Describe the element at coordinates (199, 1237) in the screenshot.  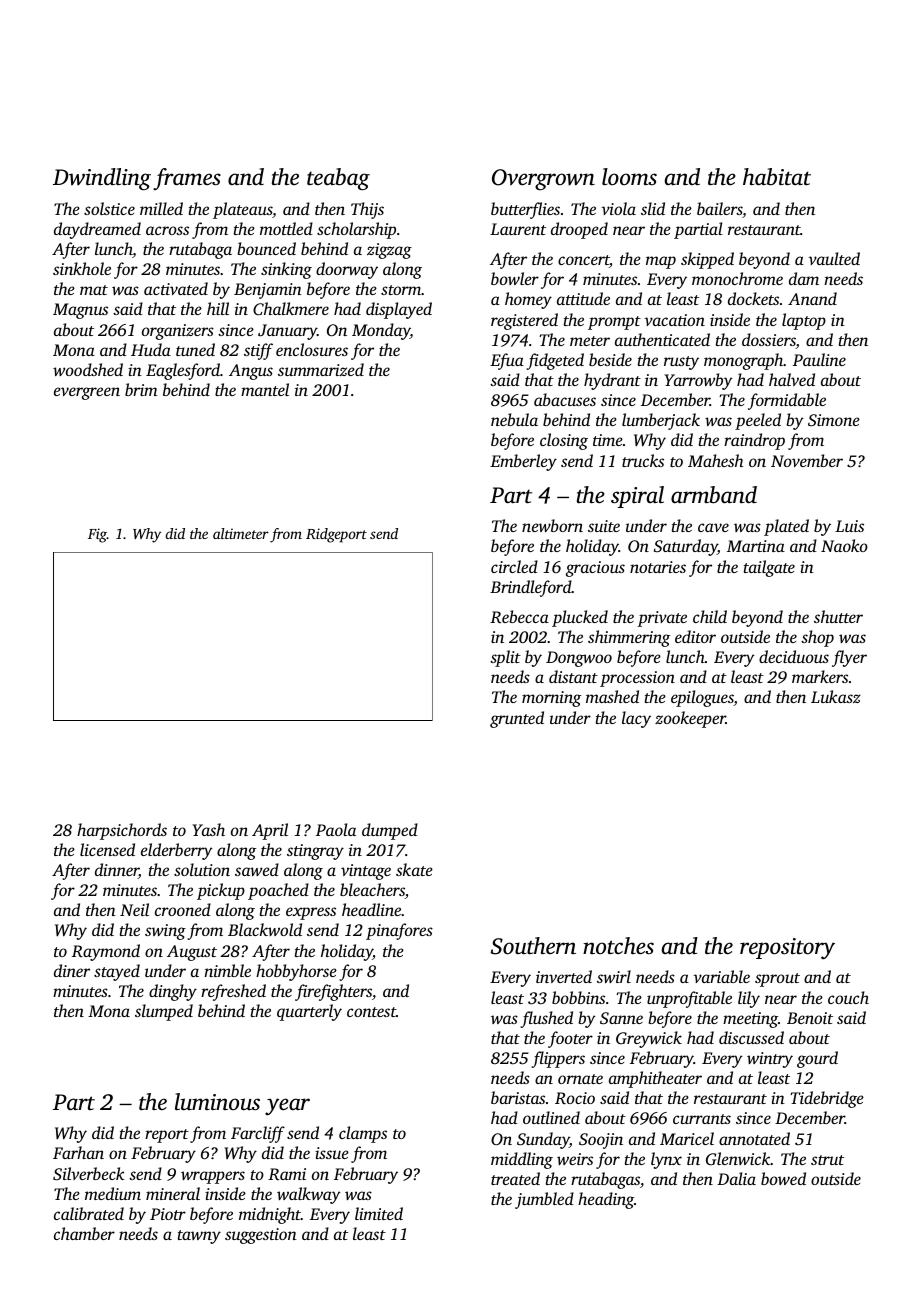
I see `tawny` at that location.
